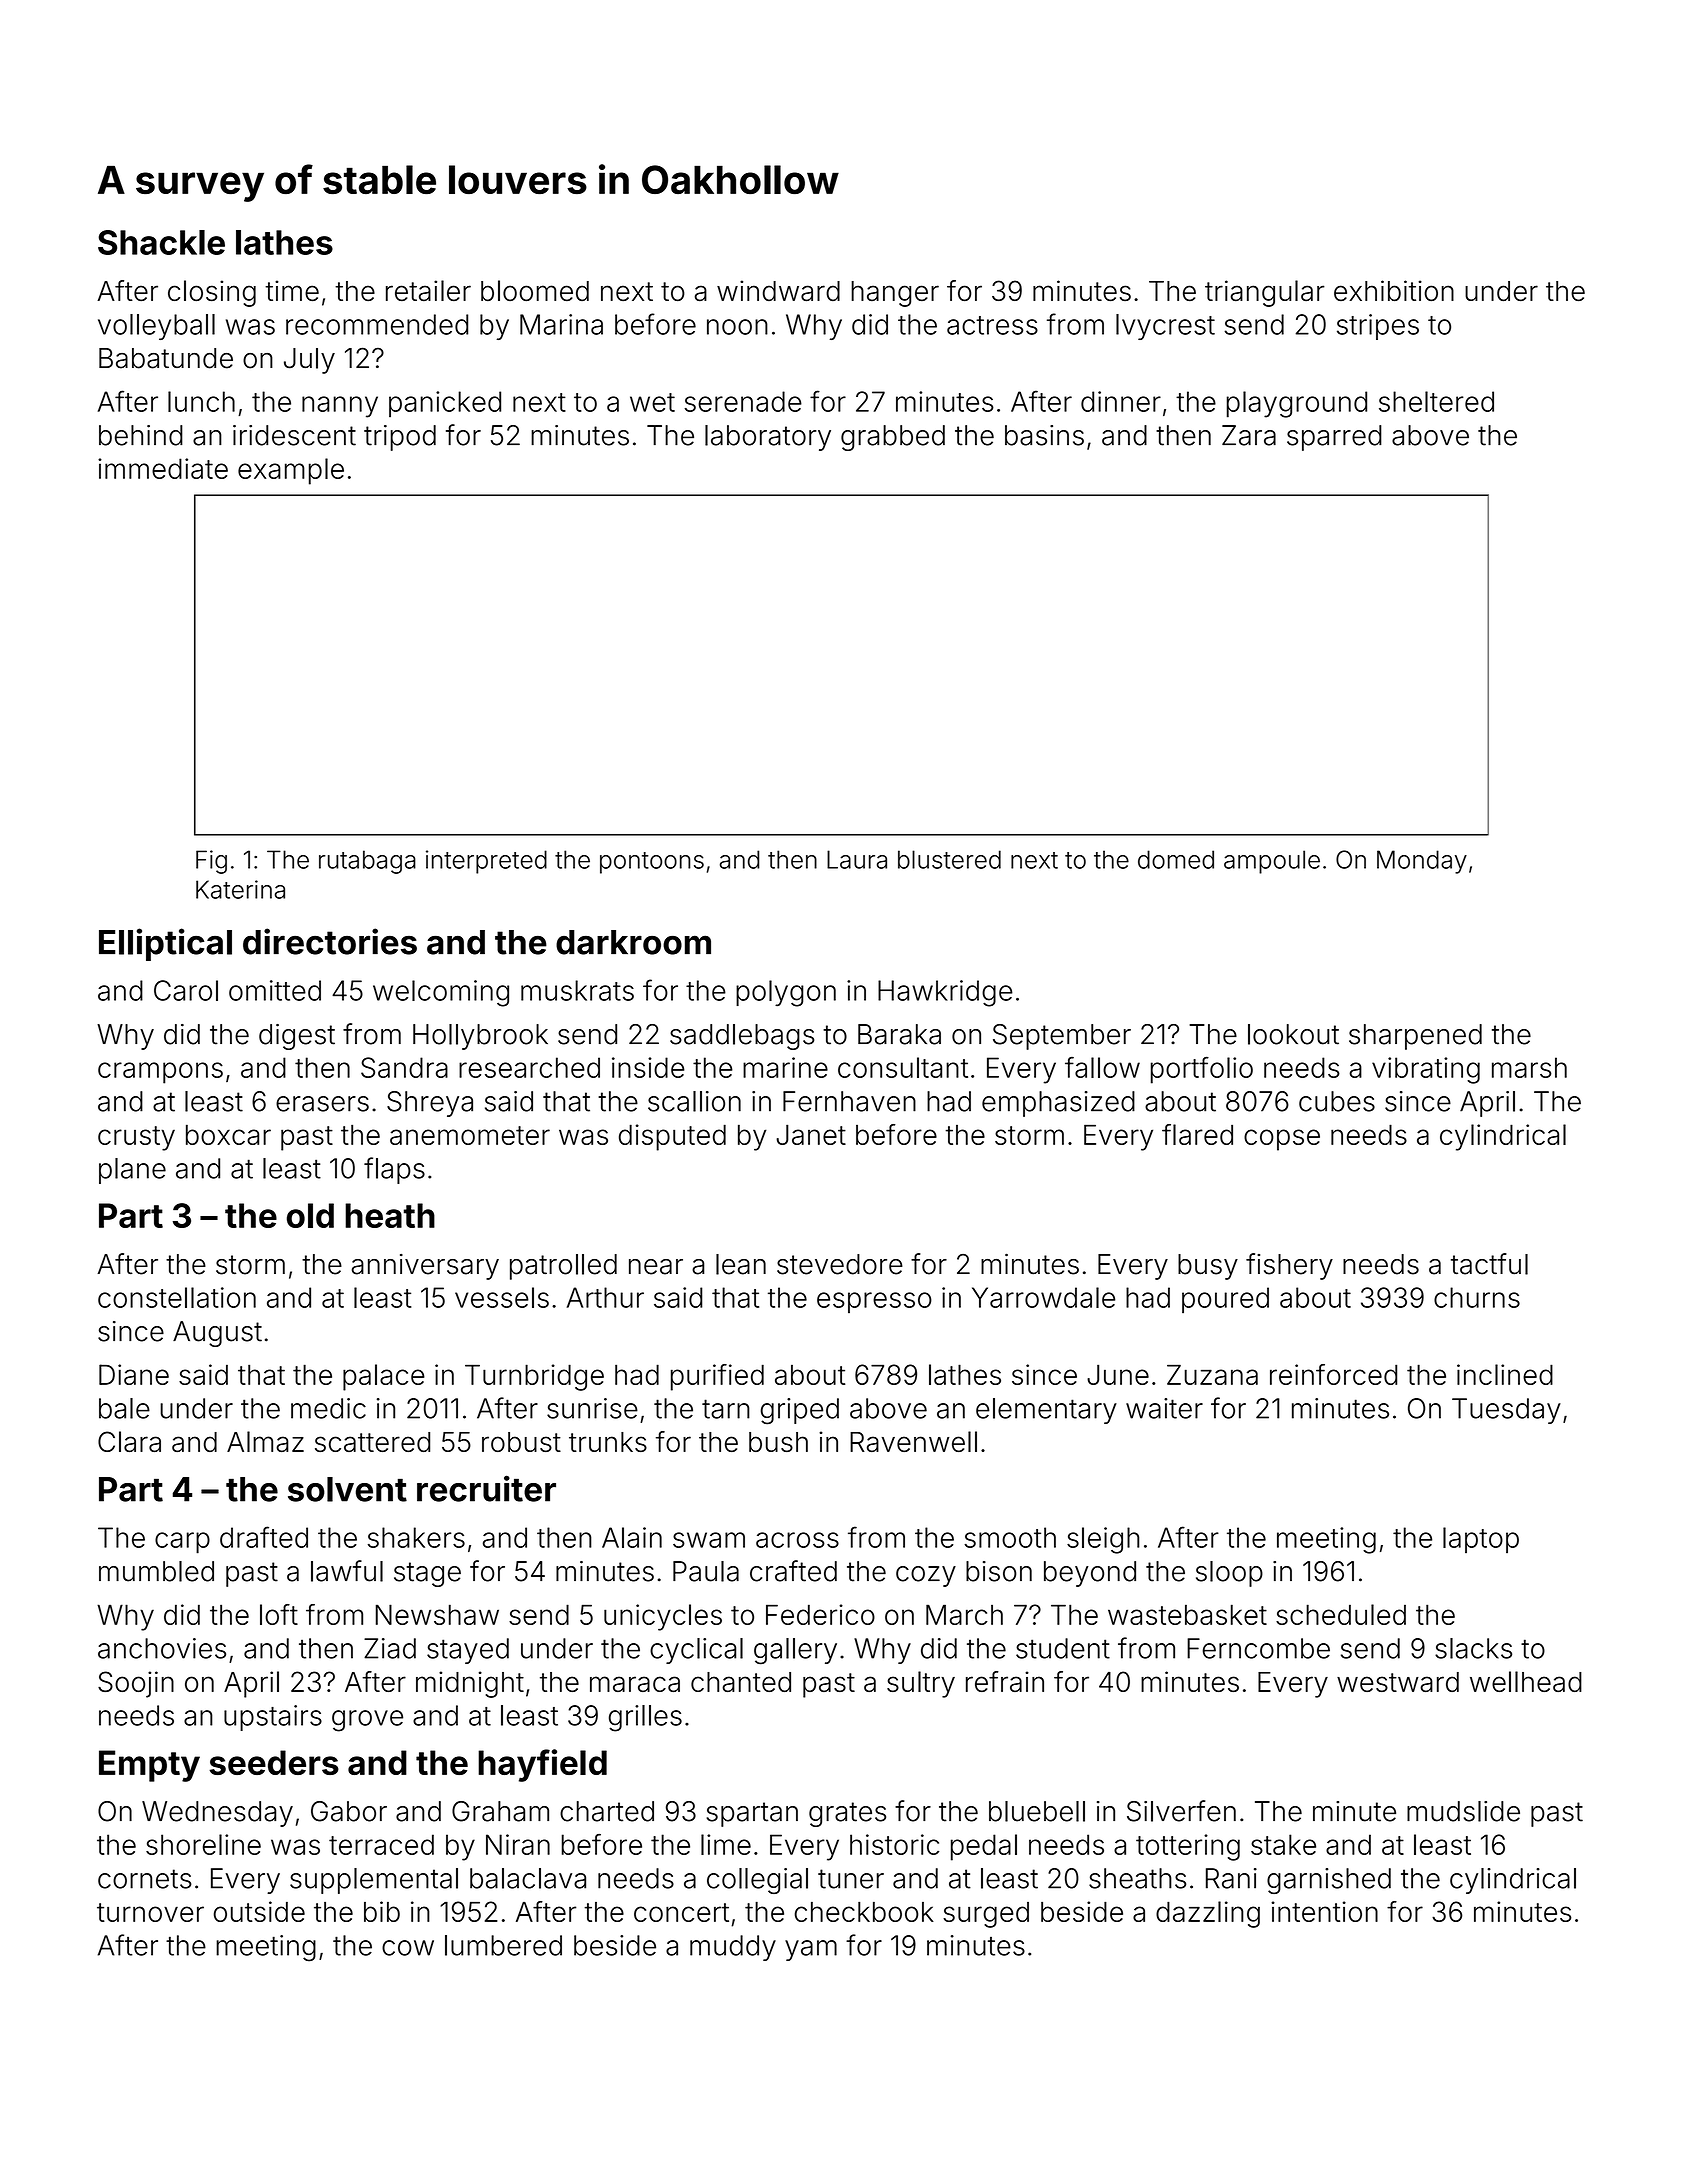 The image size is (1683, 2178). I want to click on stevedore, so click(840, 1264).
